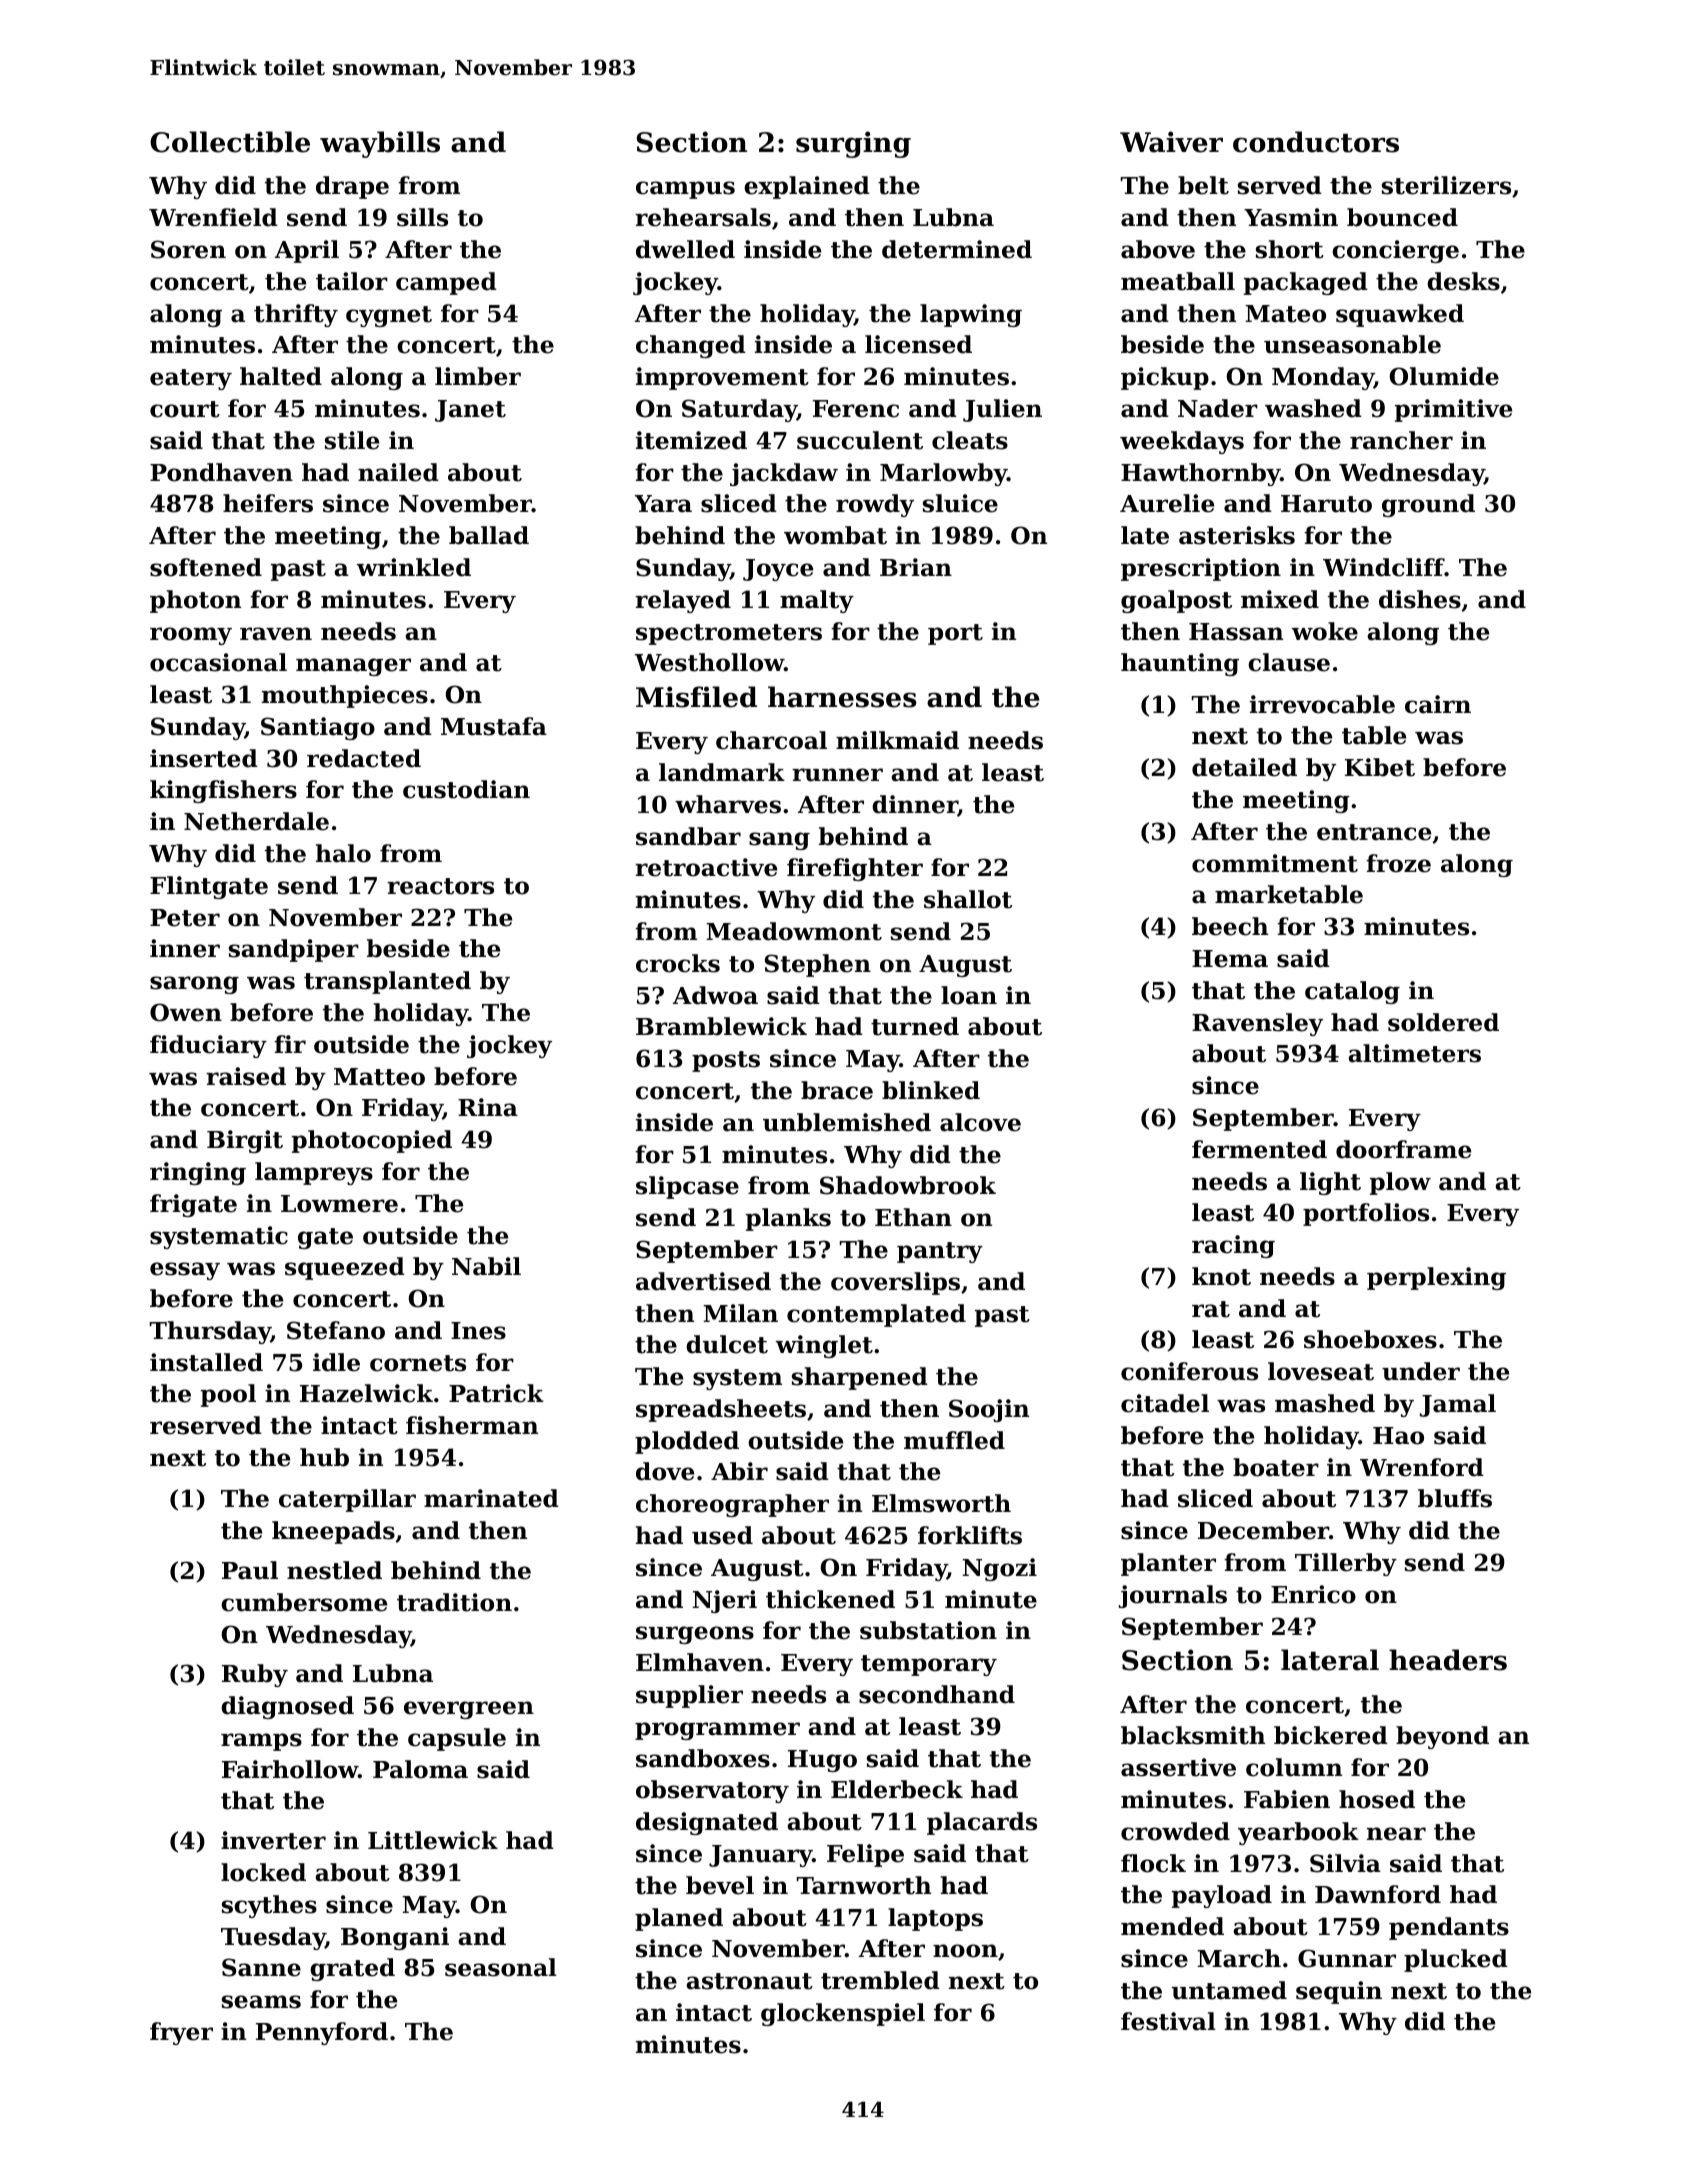 The width and height of the screenshot is (1683, 2178). What do you see at coordinates (380, 144) in the screenshot?
I see `waybills` at bounding box center [380, 144].
